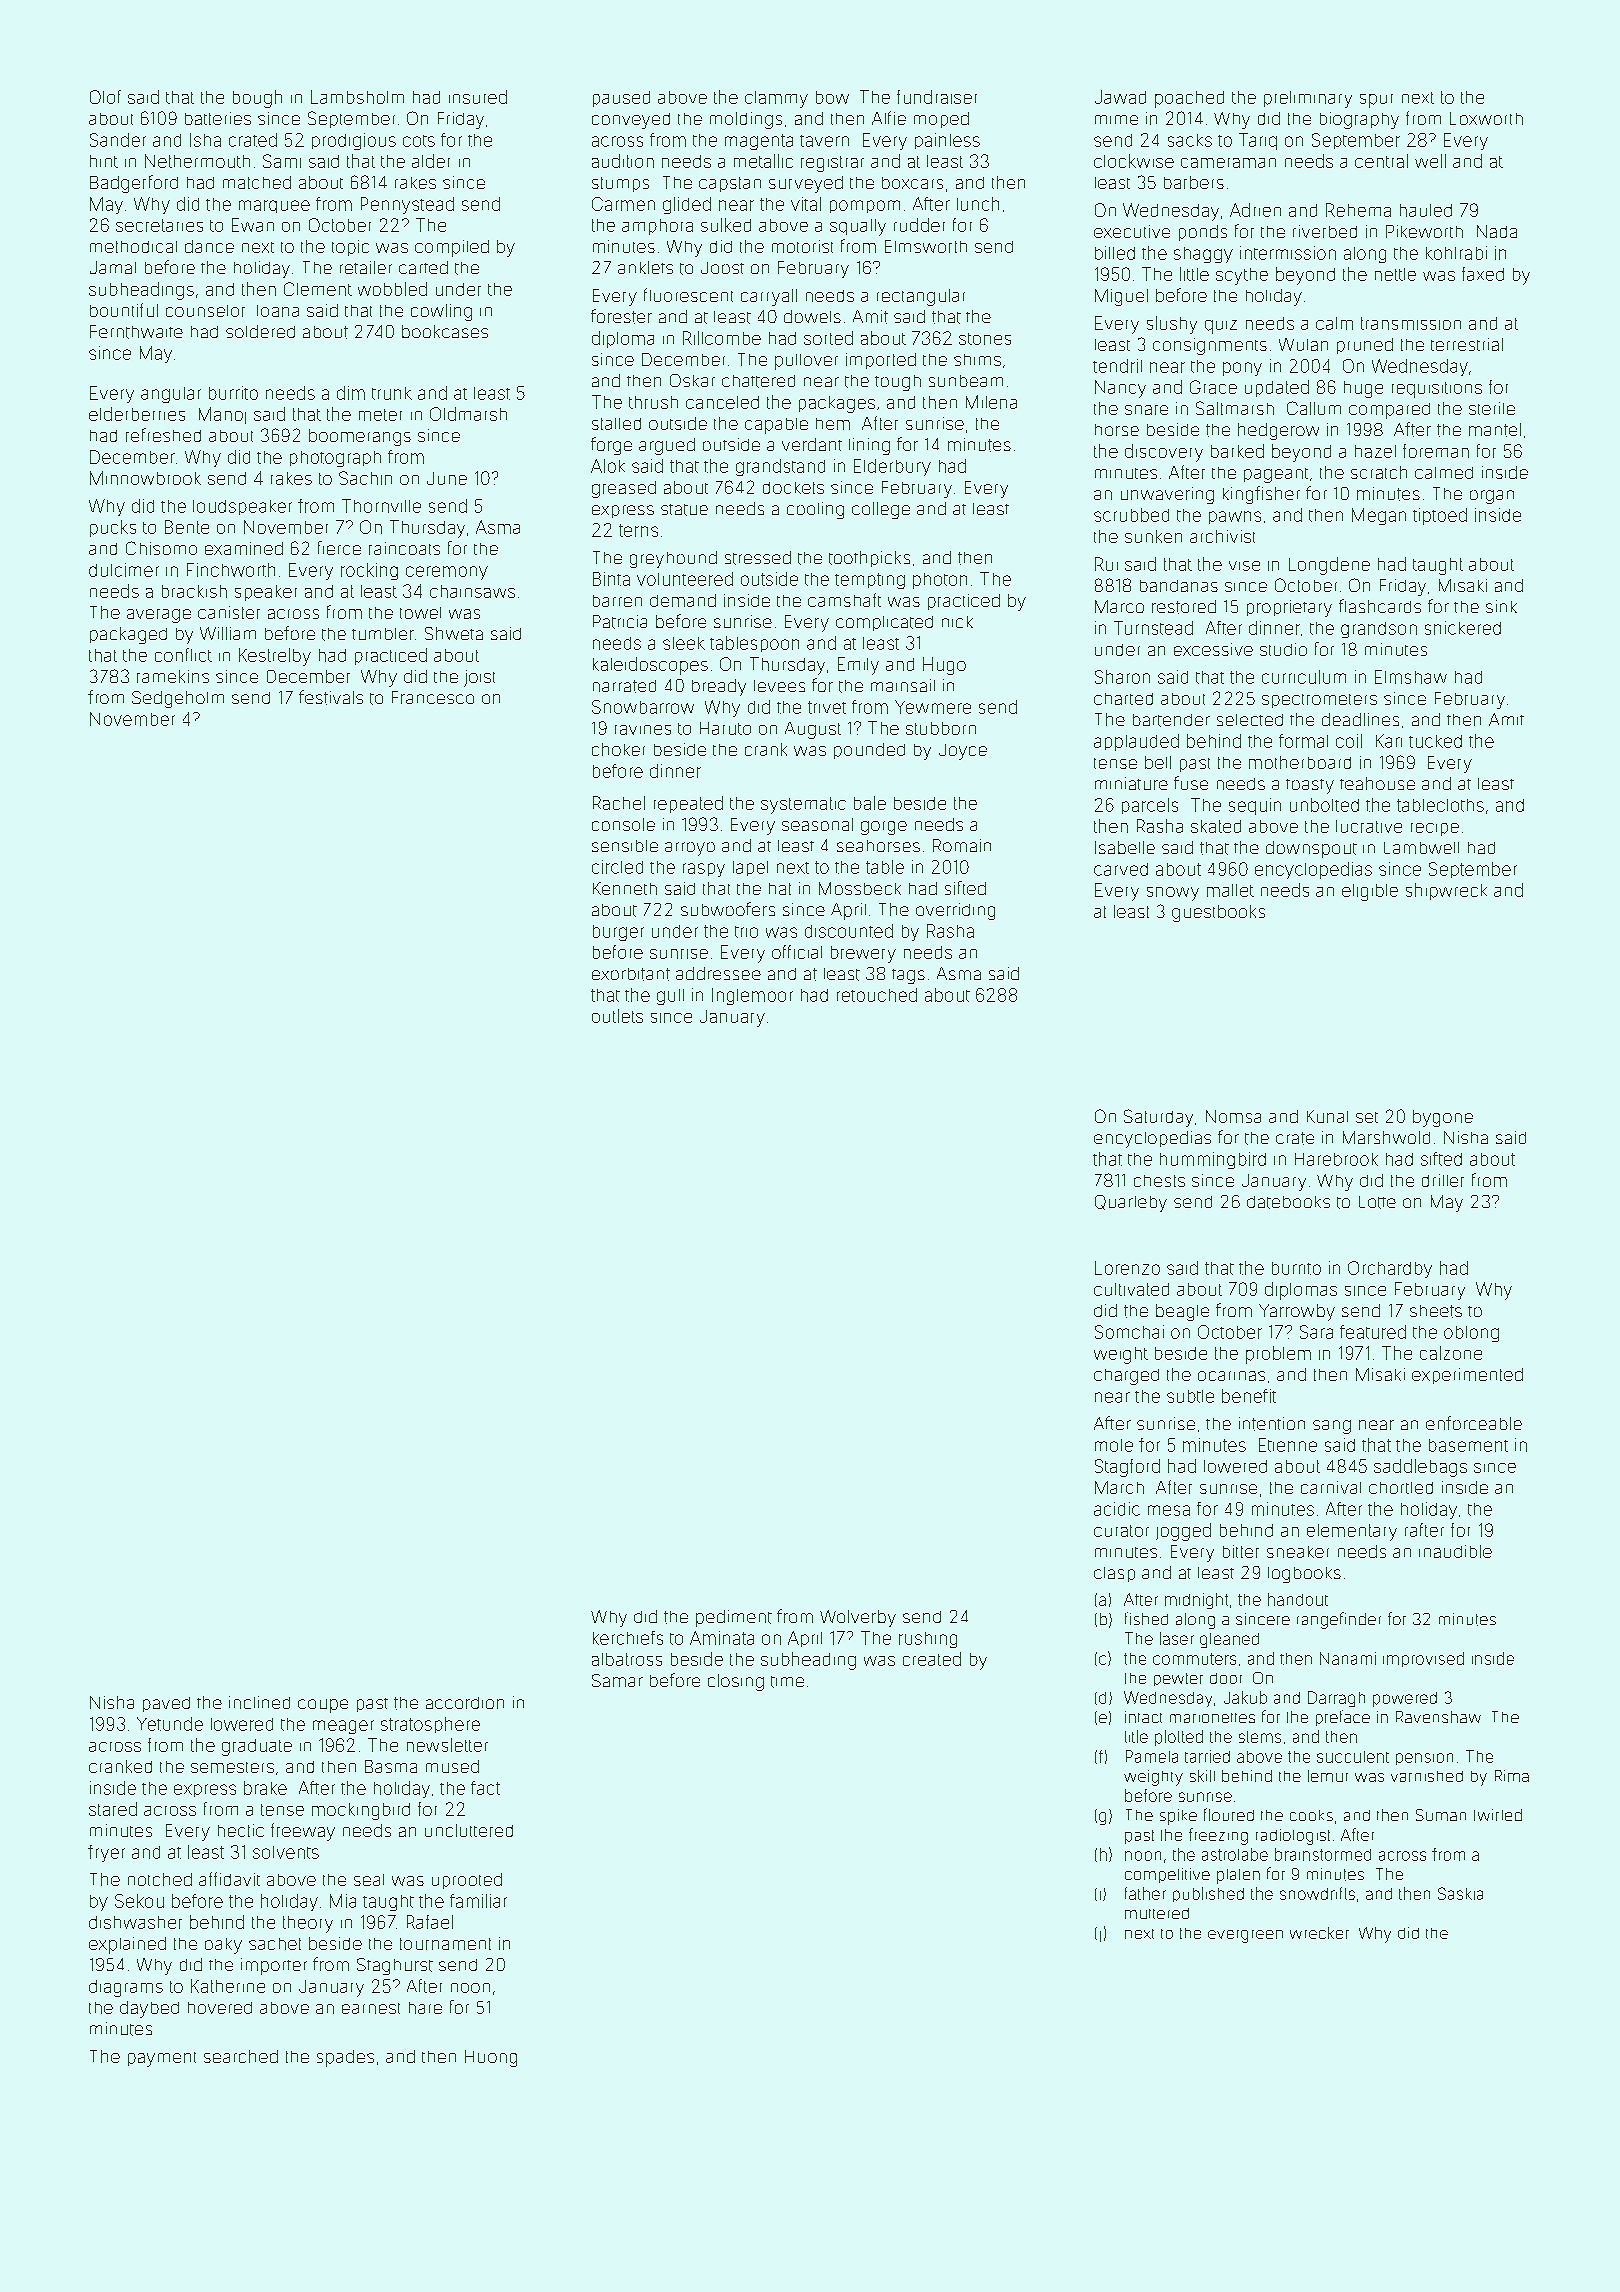 Image resolution: width=1620 pixels, height=2292 pixels. Describe the element at coordinates (173, 676) in the screenshot. I see `ramekins` at that location.
